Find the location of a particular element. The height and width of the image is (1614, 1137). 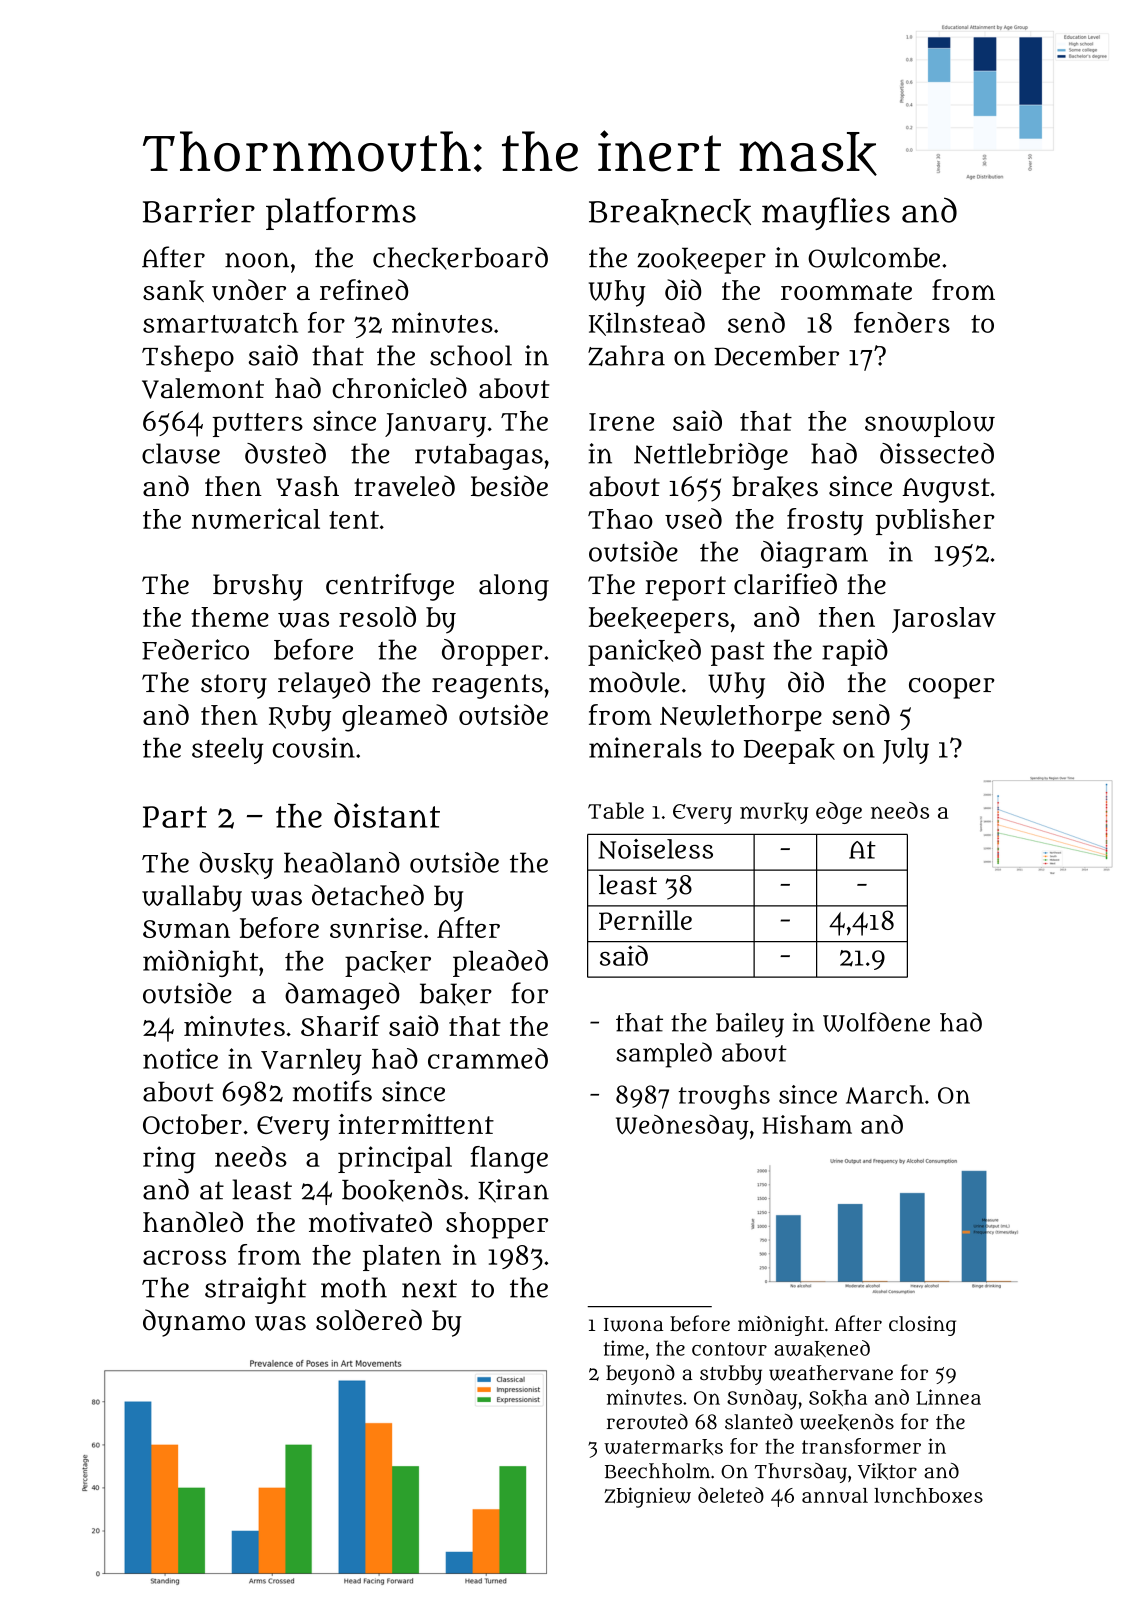

lunchboxes is located at coordinates (928, 1495).
